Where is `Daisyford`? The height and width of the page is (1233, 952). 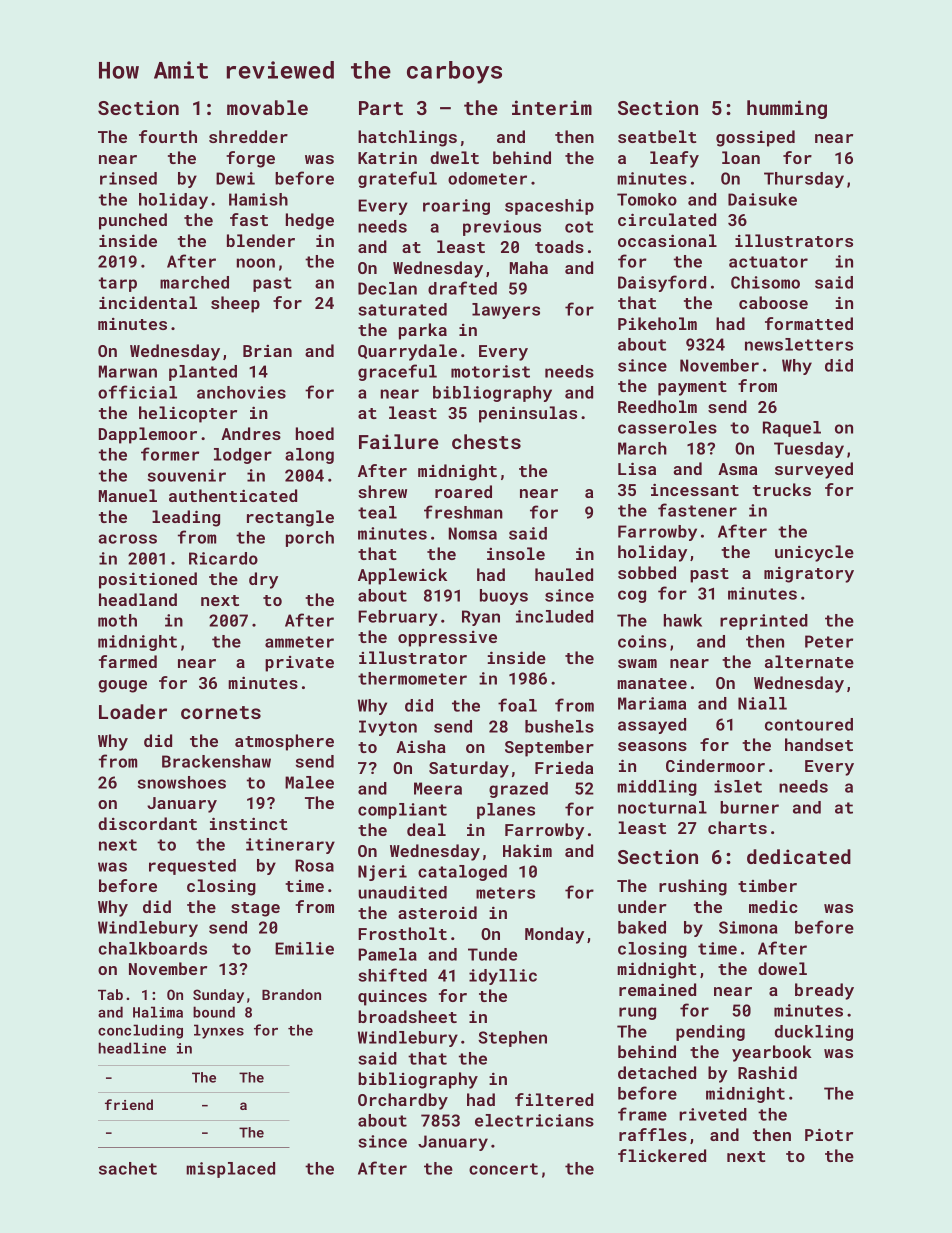 Daisyford is located at coordinates (662, 283).
